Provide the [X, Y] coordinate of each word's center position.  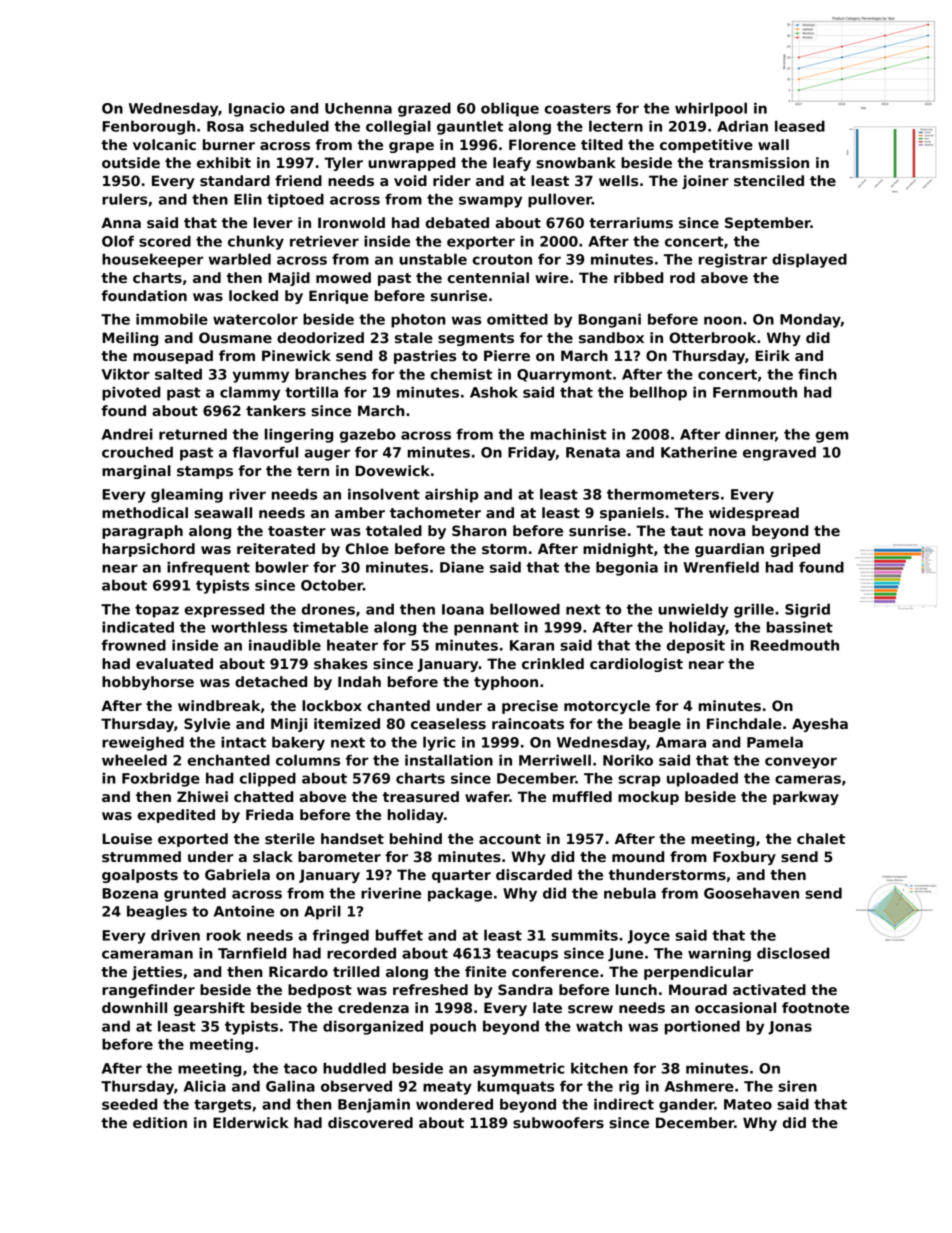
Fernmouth [755, 392]
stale [414, 338]
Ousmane [235, 338]
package [460, 894]
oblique [510, 109]
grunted [195, 894]
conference [555, 971]
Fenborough [148, 127]
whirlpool [711, 109]
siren [797, 1086]
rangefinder [148, 991]
